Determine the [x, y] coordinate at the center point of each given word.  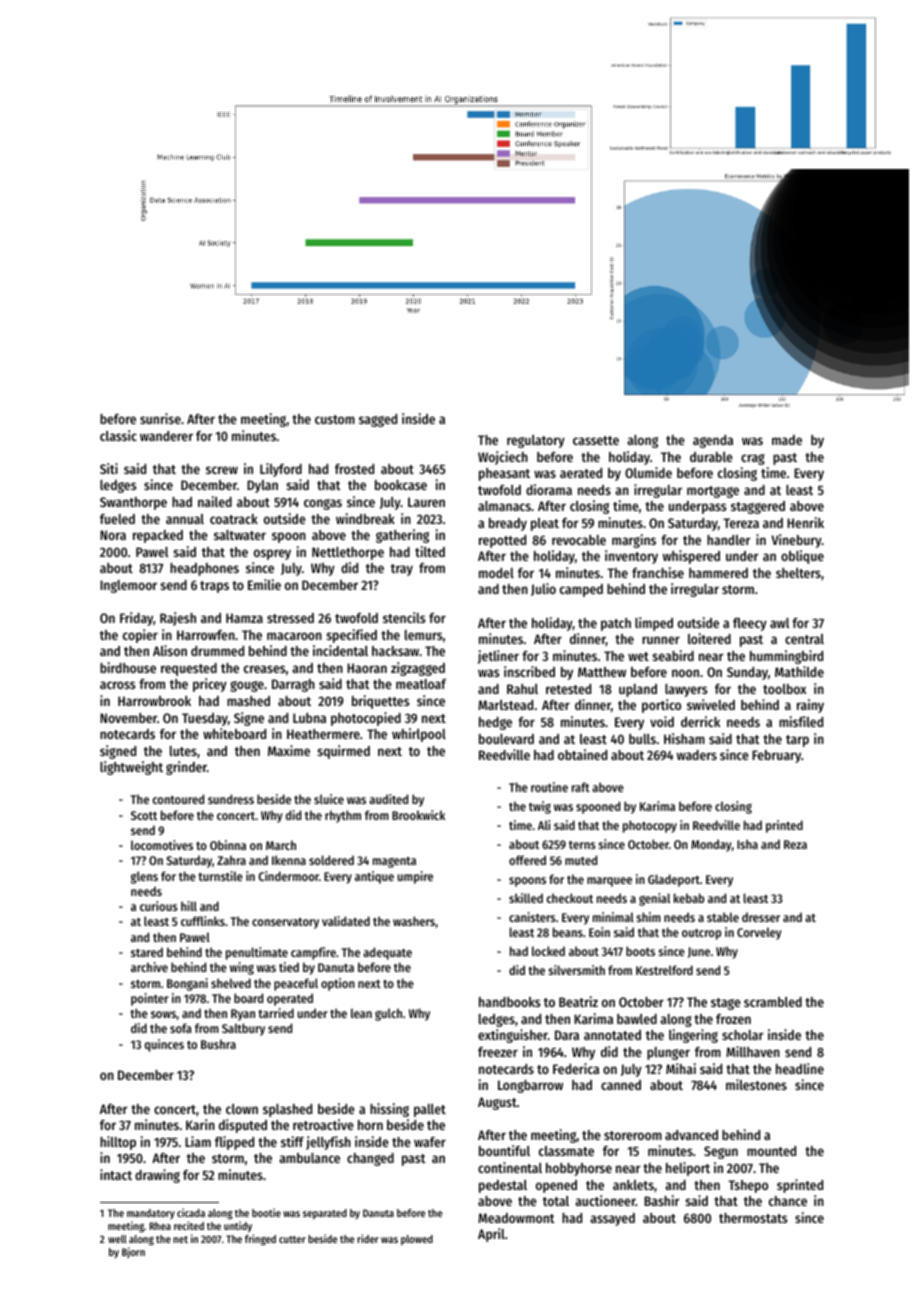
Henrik [805, 522]
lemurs [423, 635]
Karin [200, 1124]
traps [214, 587]
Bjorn [133, 1252]
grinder [186, 768]
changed [370, 1159]
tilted [430, 551]
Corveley [759, 933]
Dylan [262, 486]
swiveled [711, 704]
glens [144, 877]
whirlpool [419, 735]
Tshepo [748, 1186]
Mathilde [799, 671]
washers [414, 921]
